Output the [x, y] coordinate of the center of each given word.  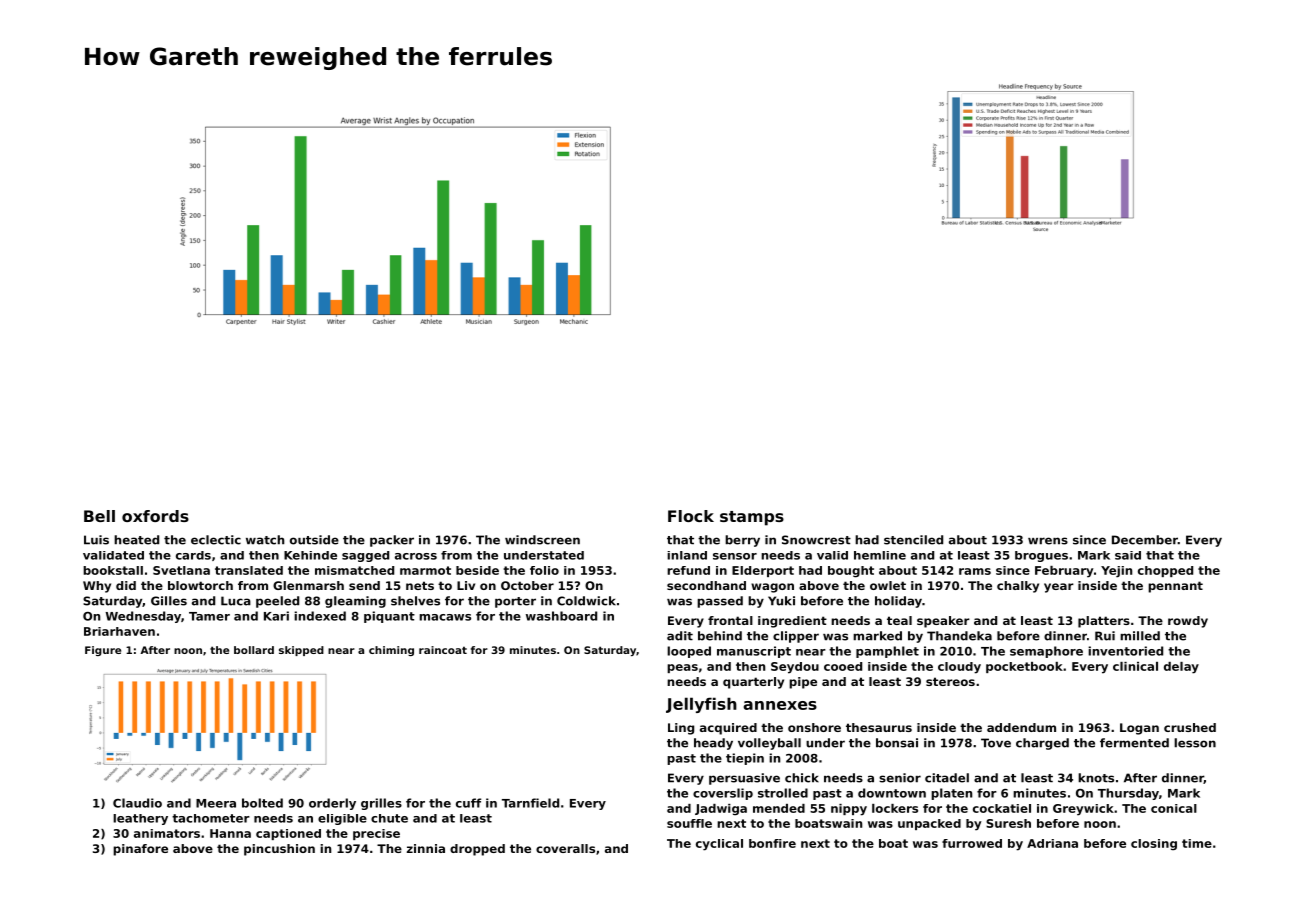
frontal [730, 620]
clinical [1135, 666]
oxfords [155, 516]
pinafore [140, 850]
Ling [681, 729]
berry [742, 541]
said [1128, 555]
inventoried [1125, 651]
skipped [301, 651]
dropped [477, 850]
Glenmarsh [308, 585]
